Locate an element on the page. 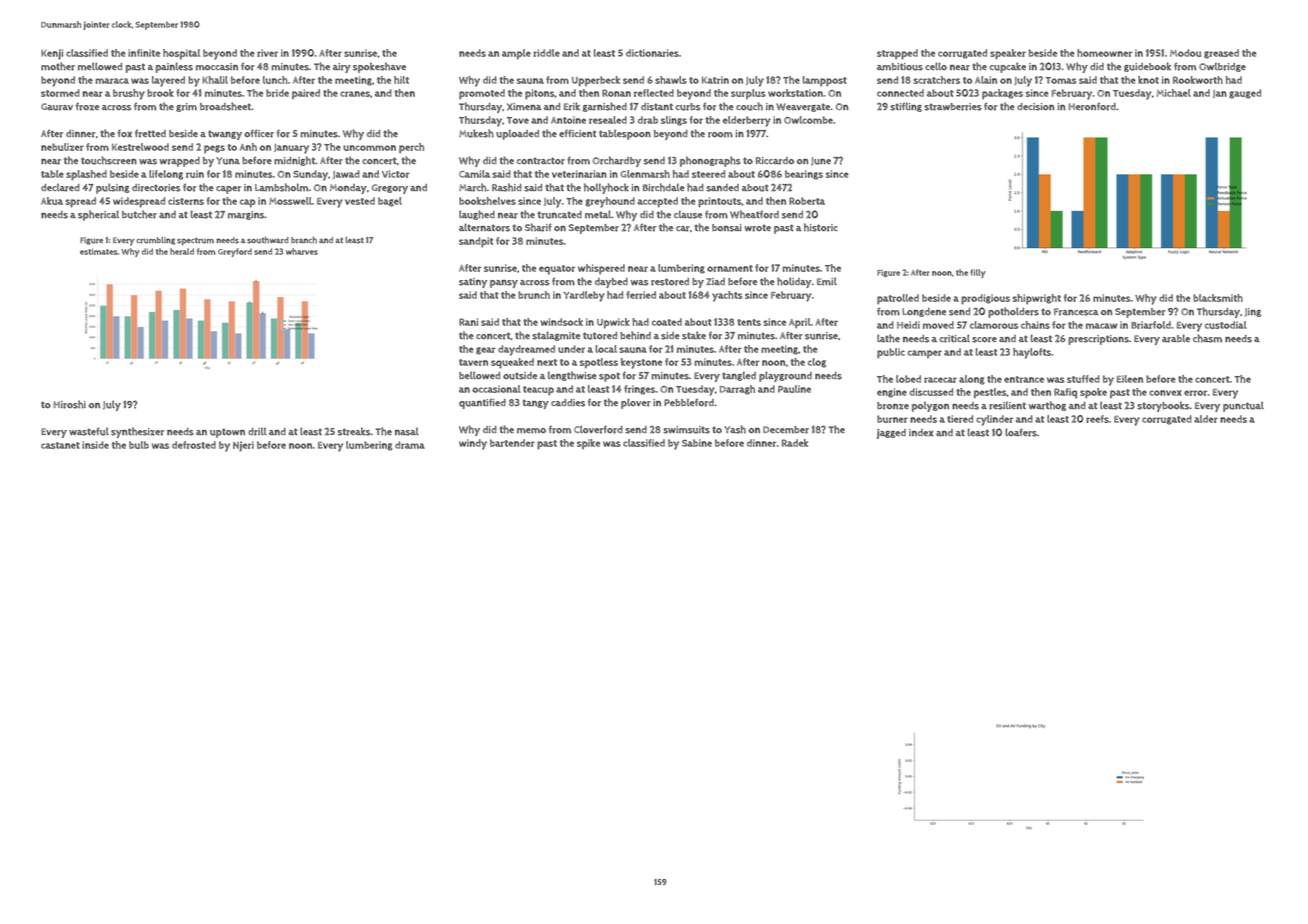  satiny is located at coordinates (473, 283).
